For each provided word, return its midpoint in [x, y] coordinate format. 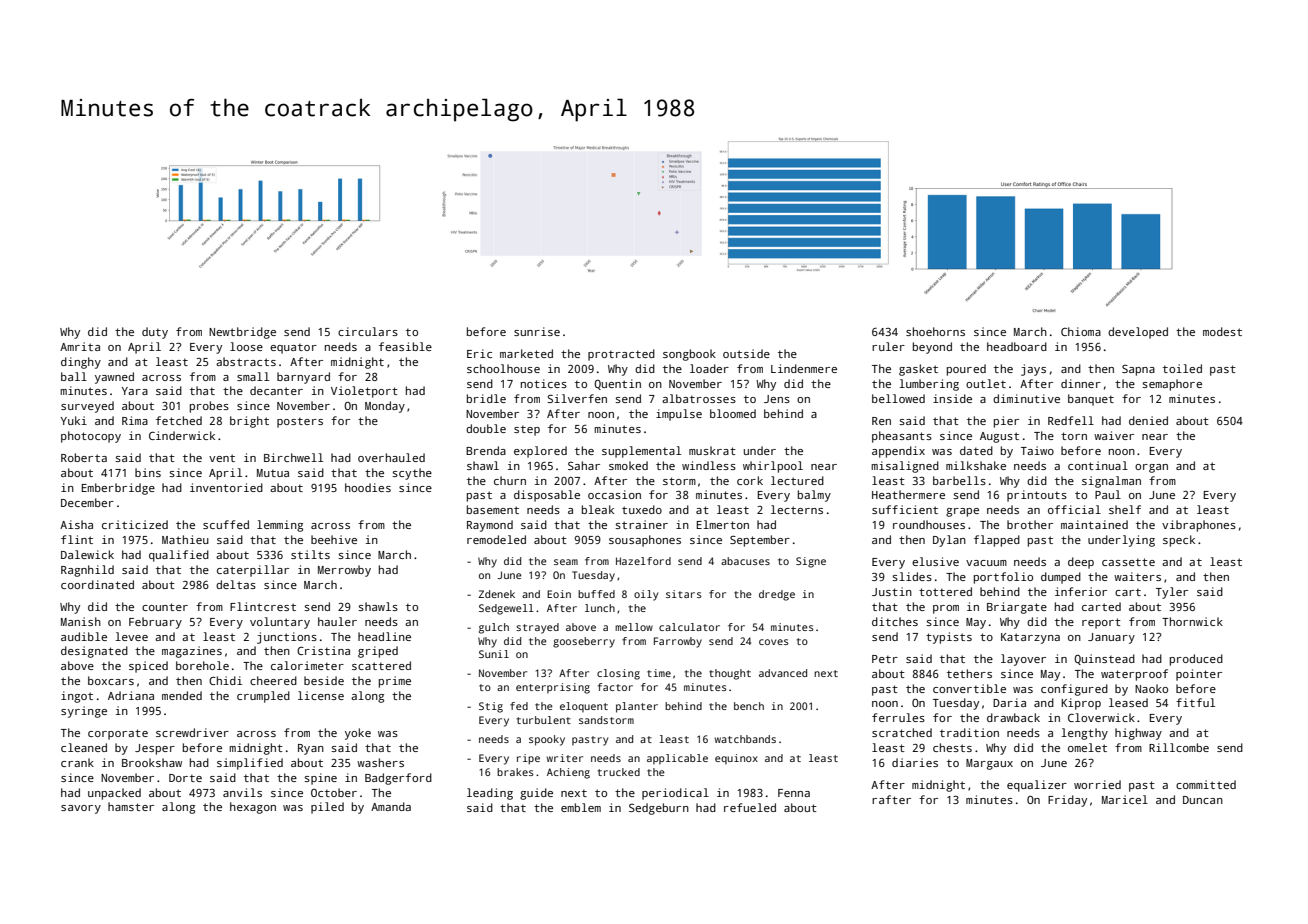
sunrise [537, 331]
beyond [932, 348]
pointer [1199, 675]
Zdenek [497, 594]
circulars [368, 331]
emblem [581, 807]
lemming [280, 526]
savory [81, 809]
